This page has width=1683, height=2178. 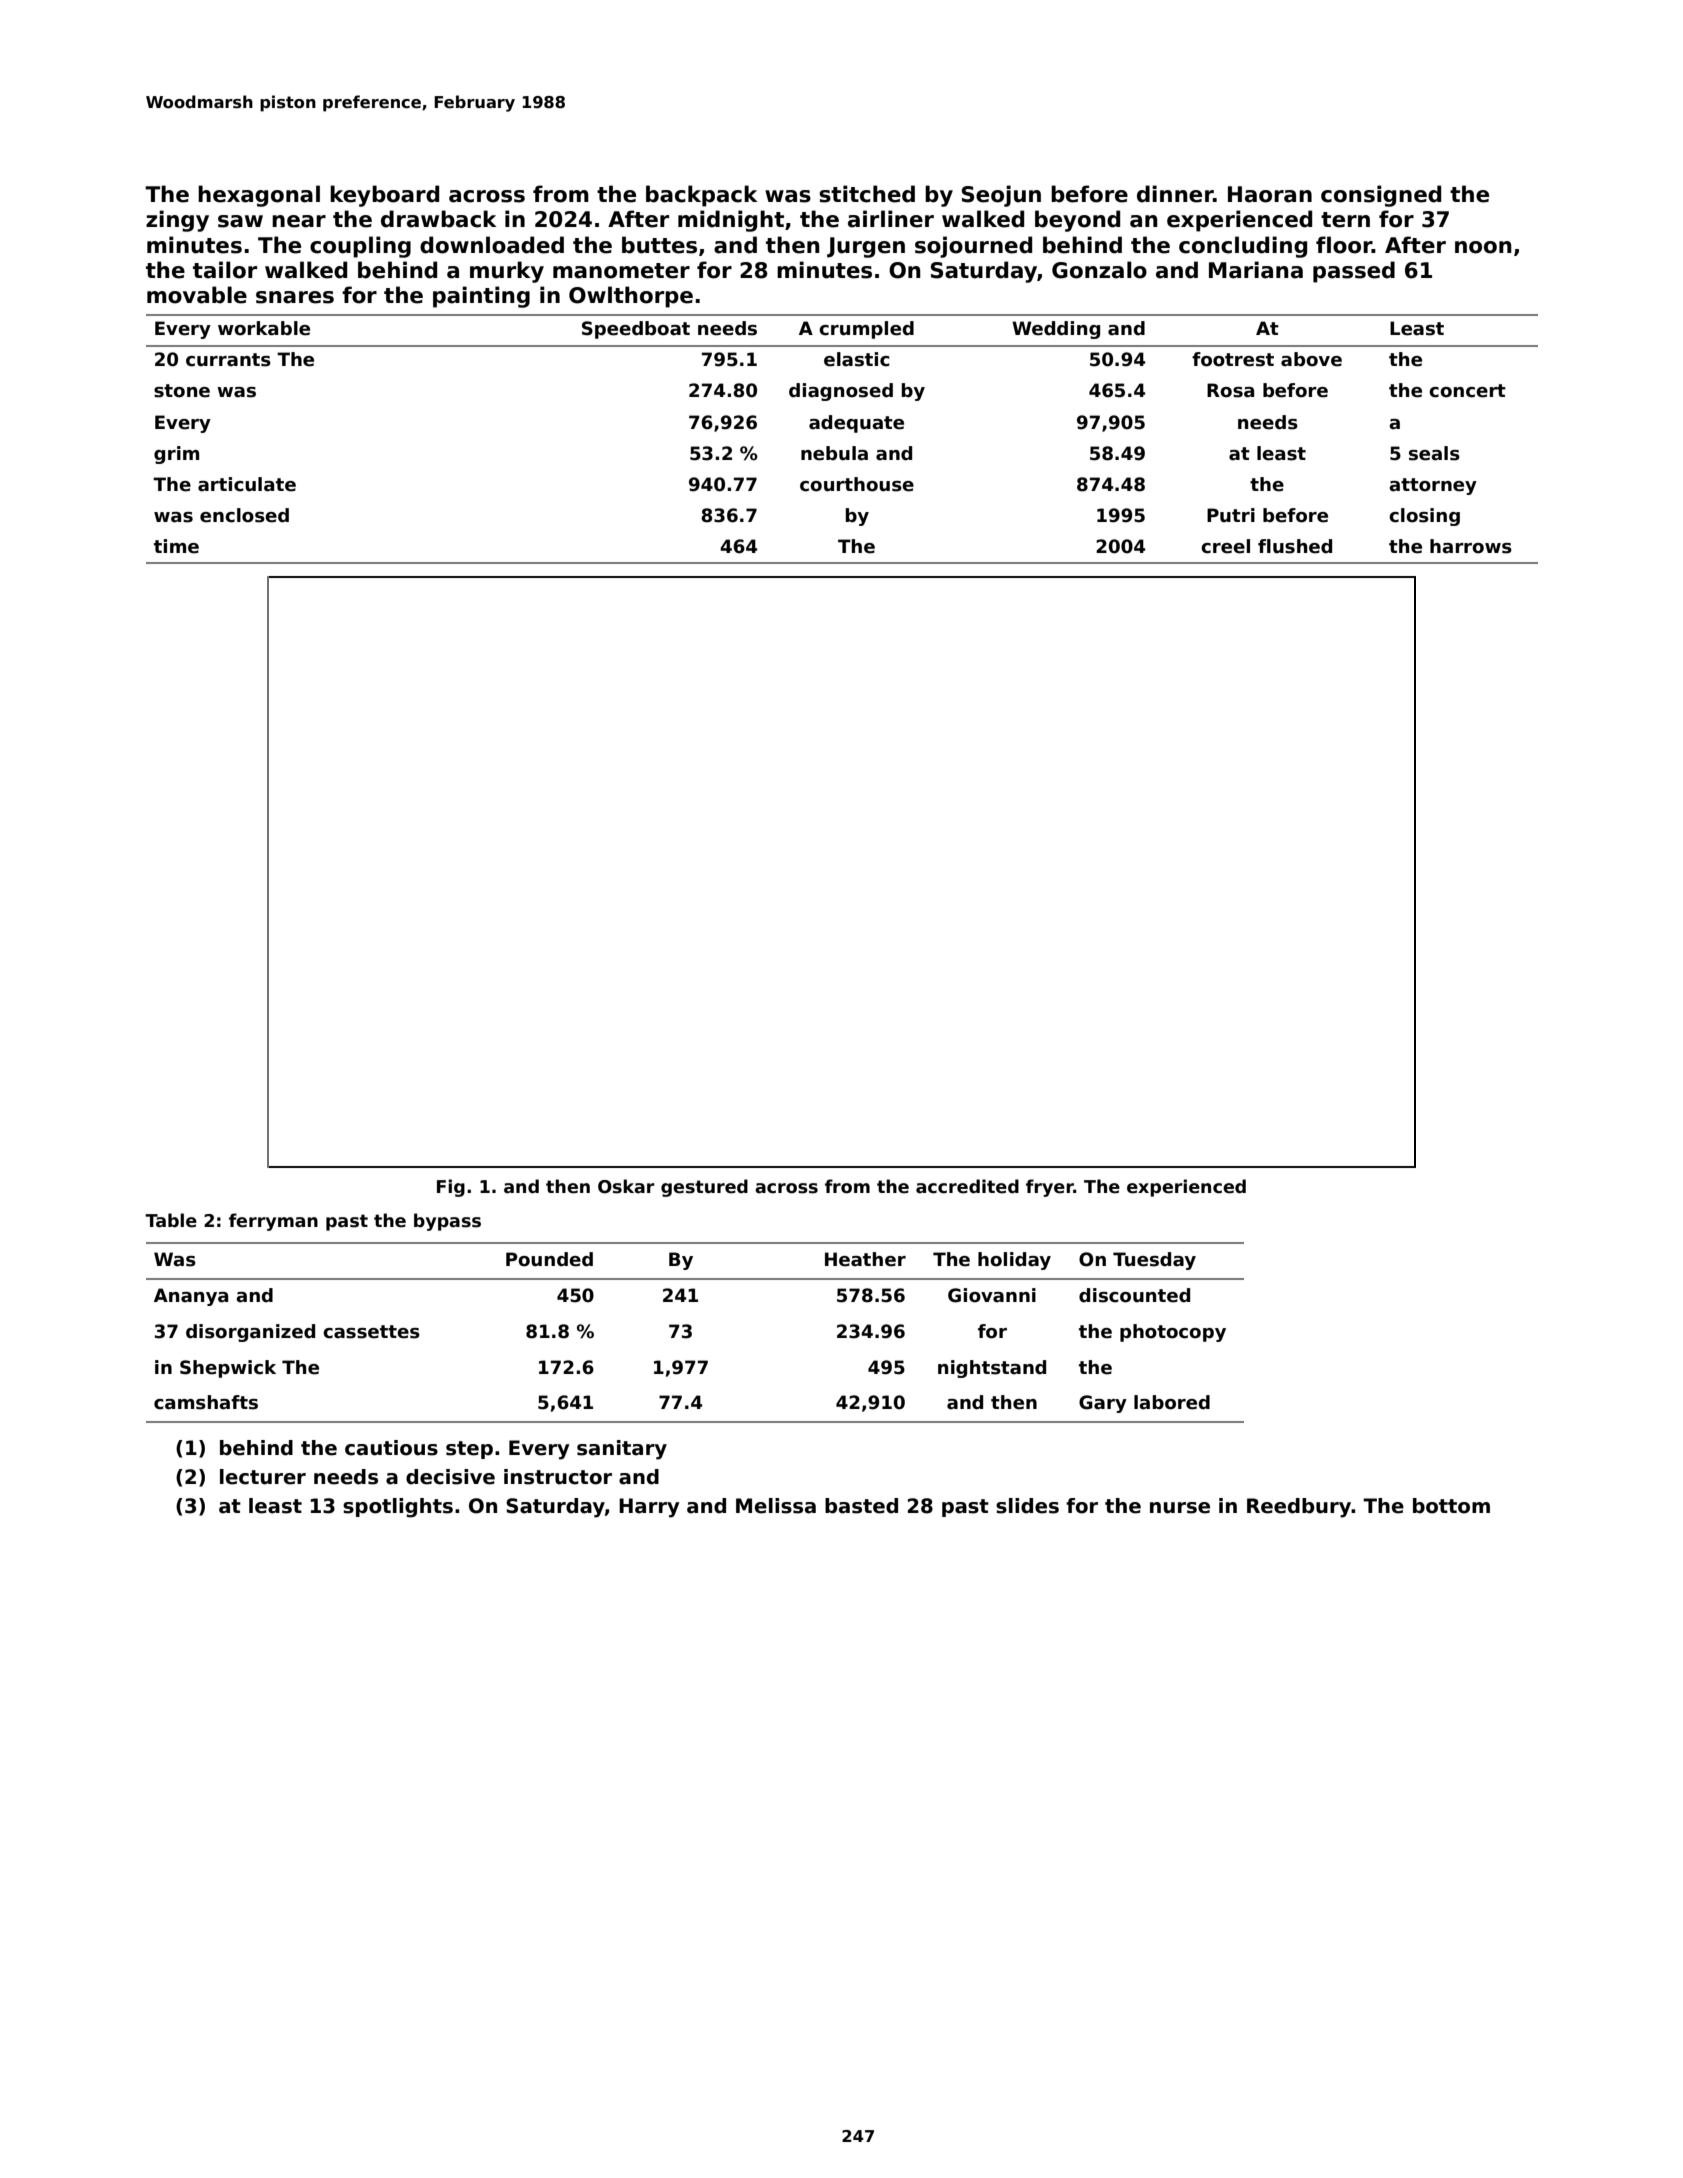 I want to click on saw, so click(x=240, y=221).
